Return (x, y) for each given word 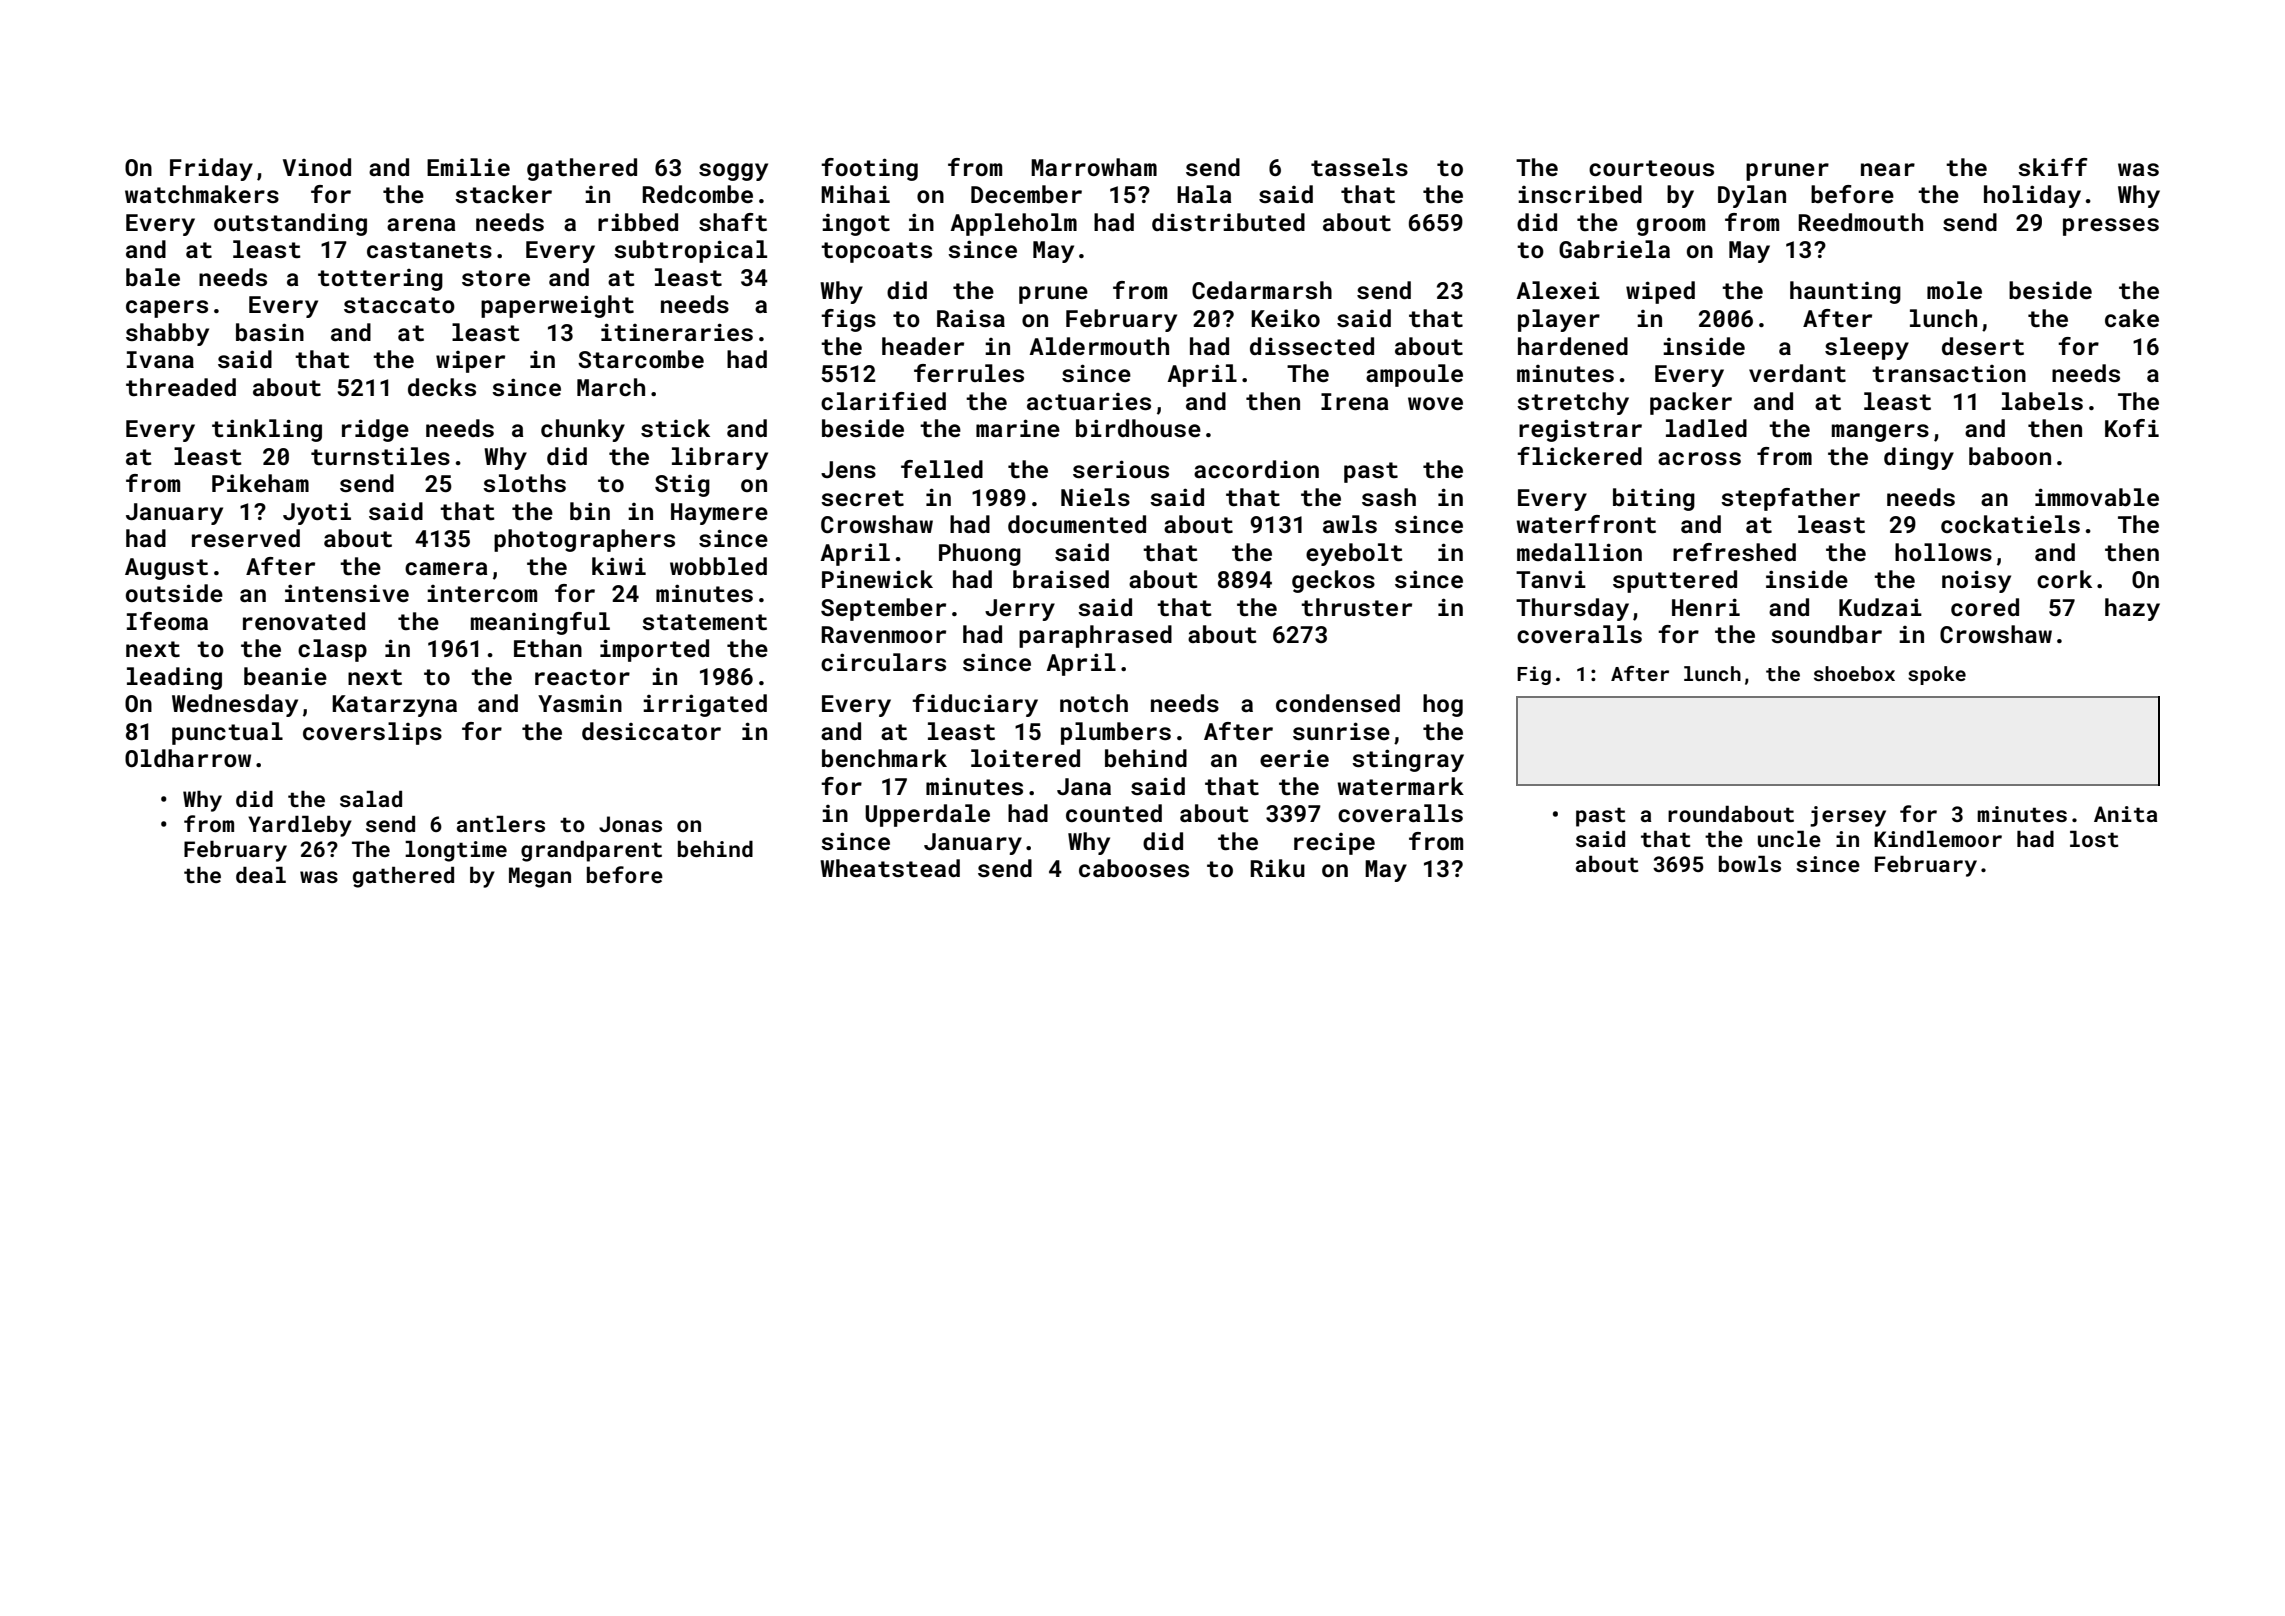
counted (1114, 813)
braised (1061, 579)
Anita (2125, 814)
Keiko (1285, 318)
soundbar (1826, 634)
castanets (429, 250)
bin (590, 511)
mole (1954, 290)
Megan (540, 877)
